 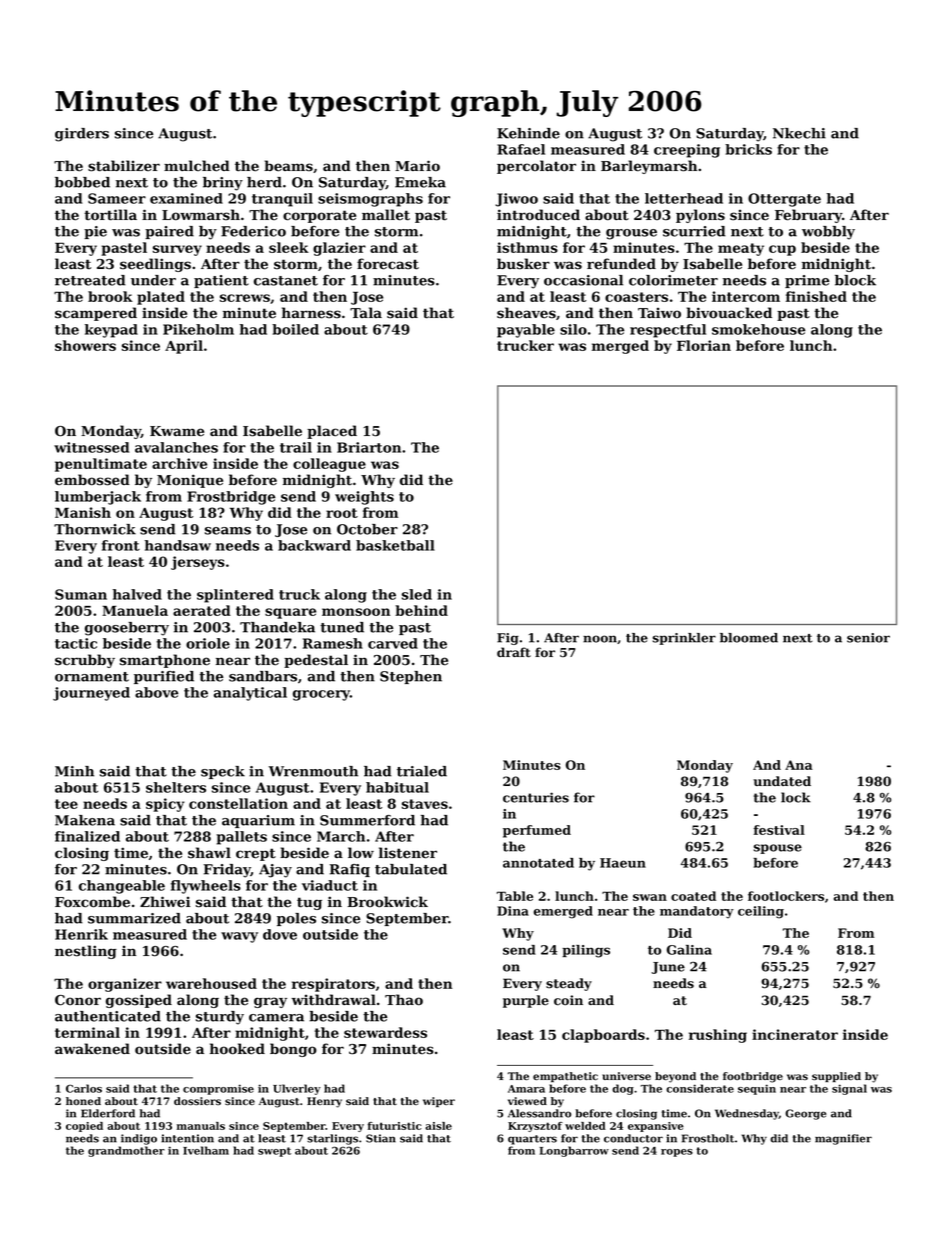 What do you see at coordinates (126, 1151) in the screenshot?
I see `grandmother` at bounding box center [126, 1151].
